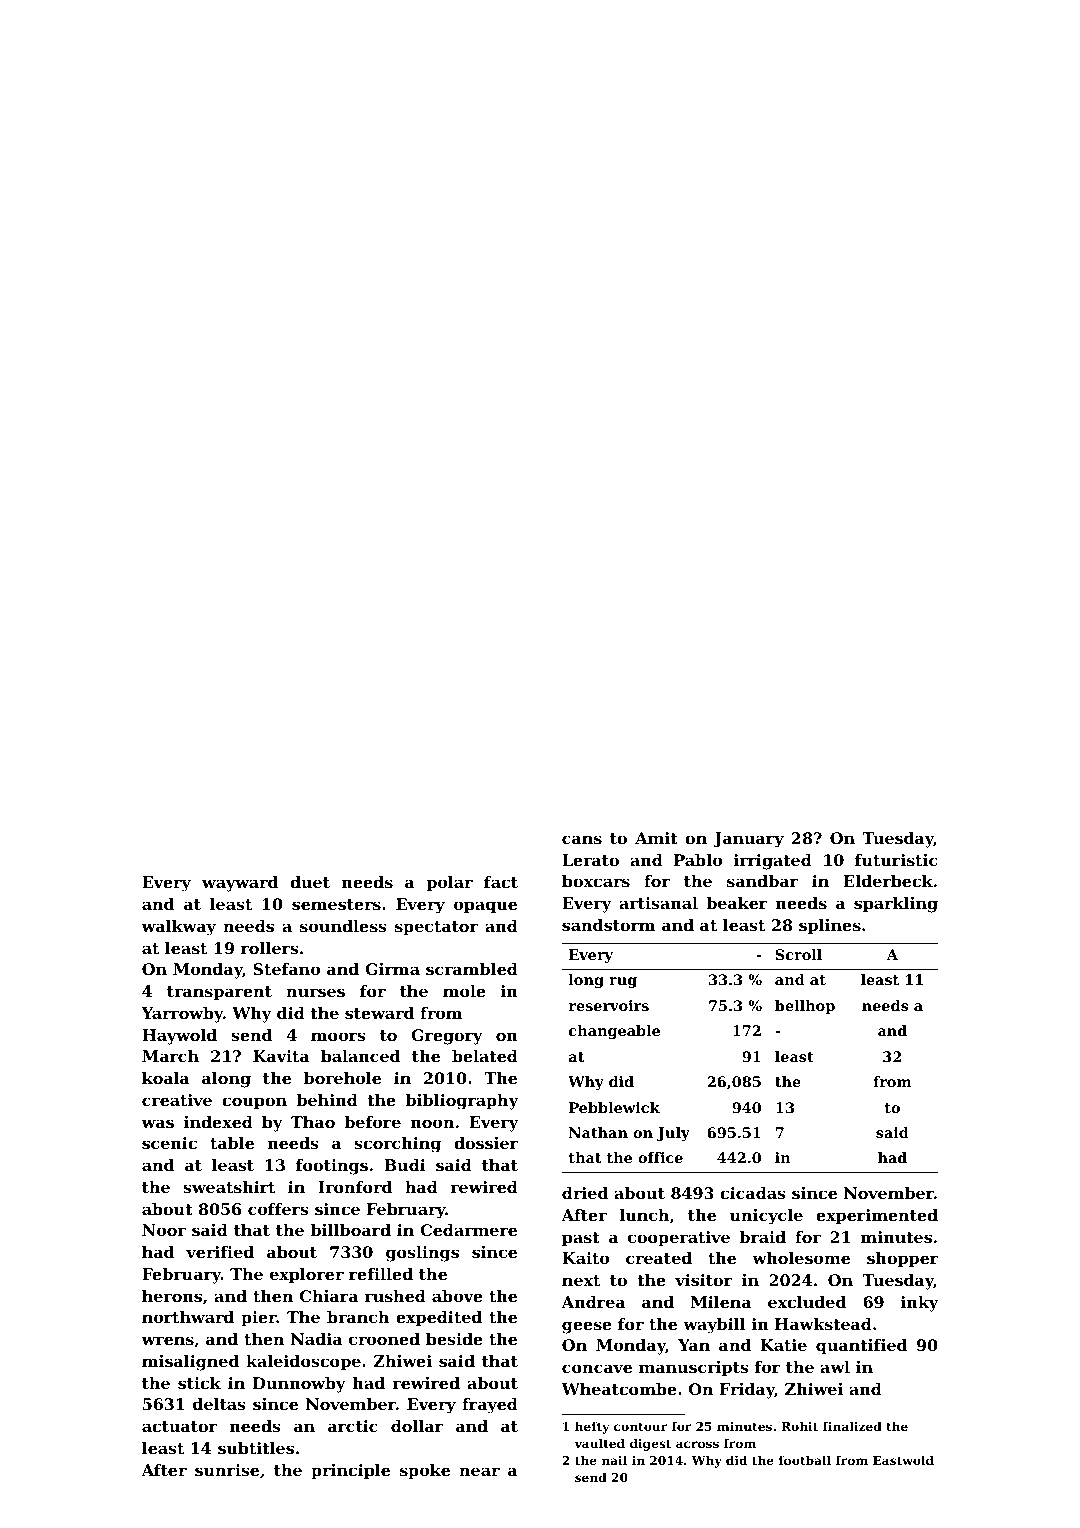 This page has width=1080, height=1528. I want to click on Eastwold, so click(903, 1460).
